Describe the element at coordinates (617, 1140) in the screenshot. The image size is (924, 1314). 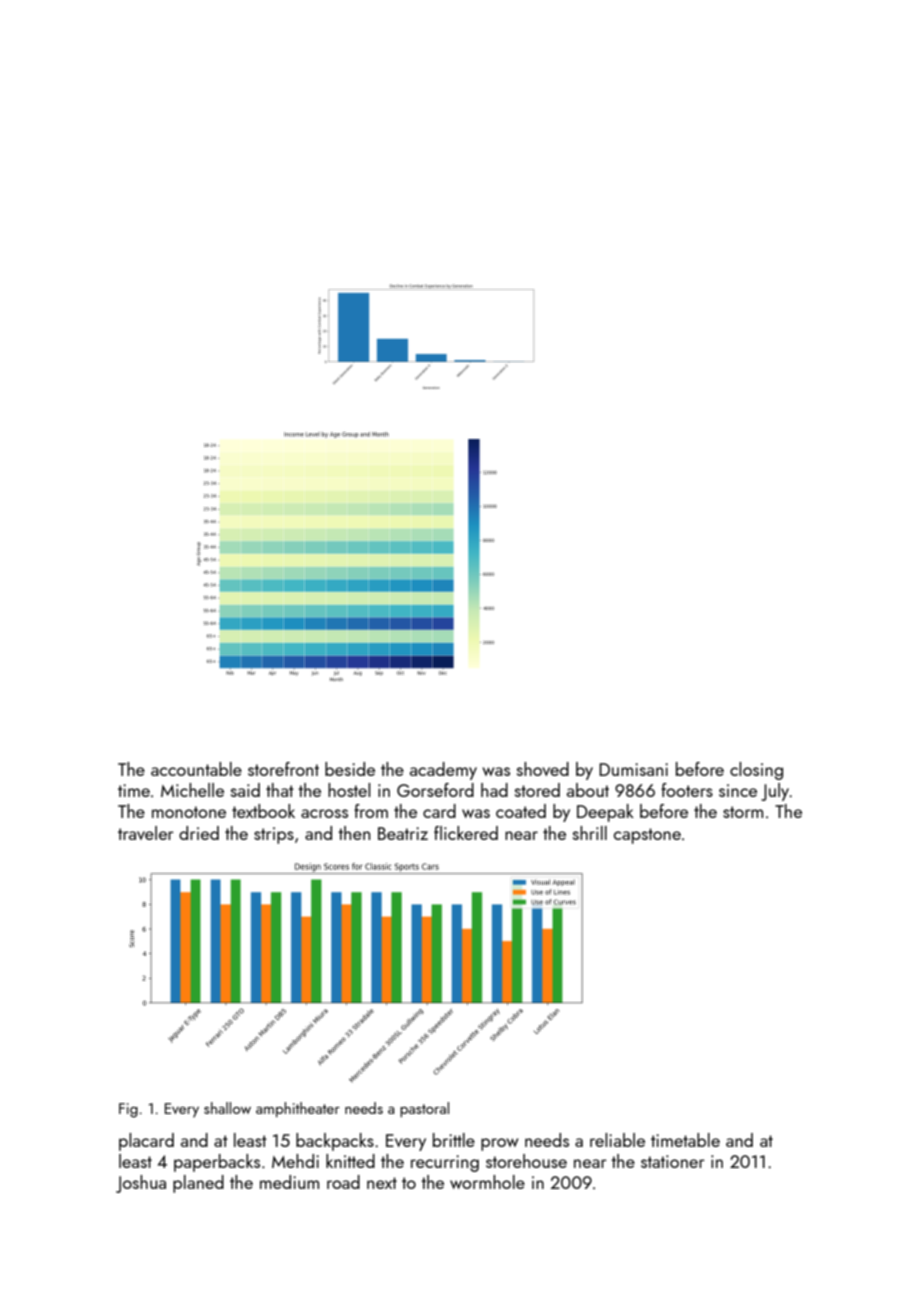
I see `reliable` at that location.
